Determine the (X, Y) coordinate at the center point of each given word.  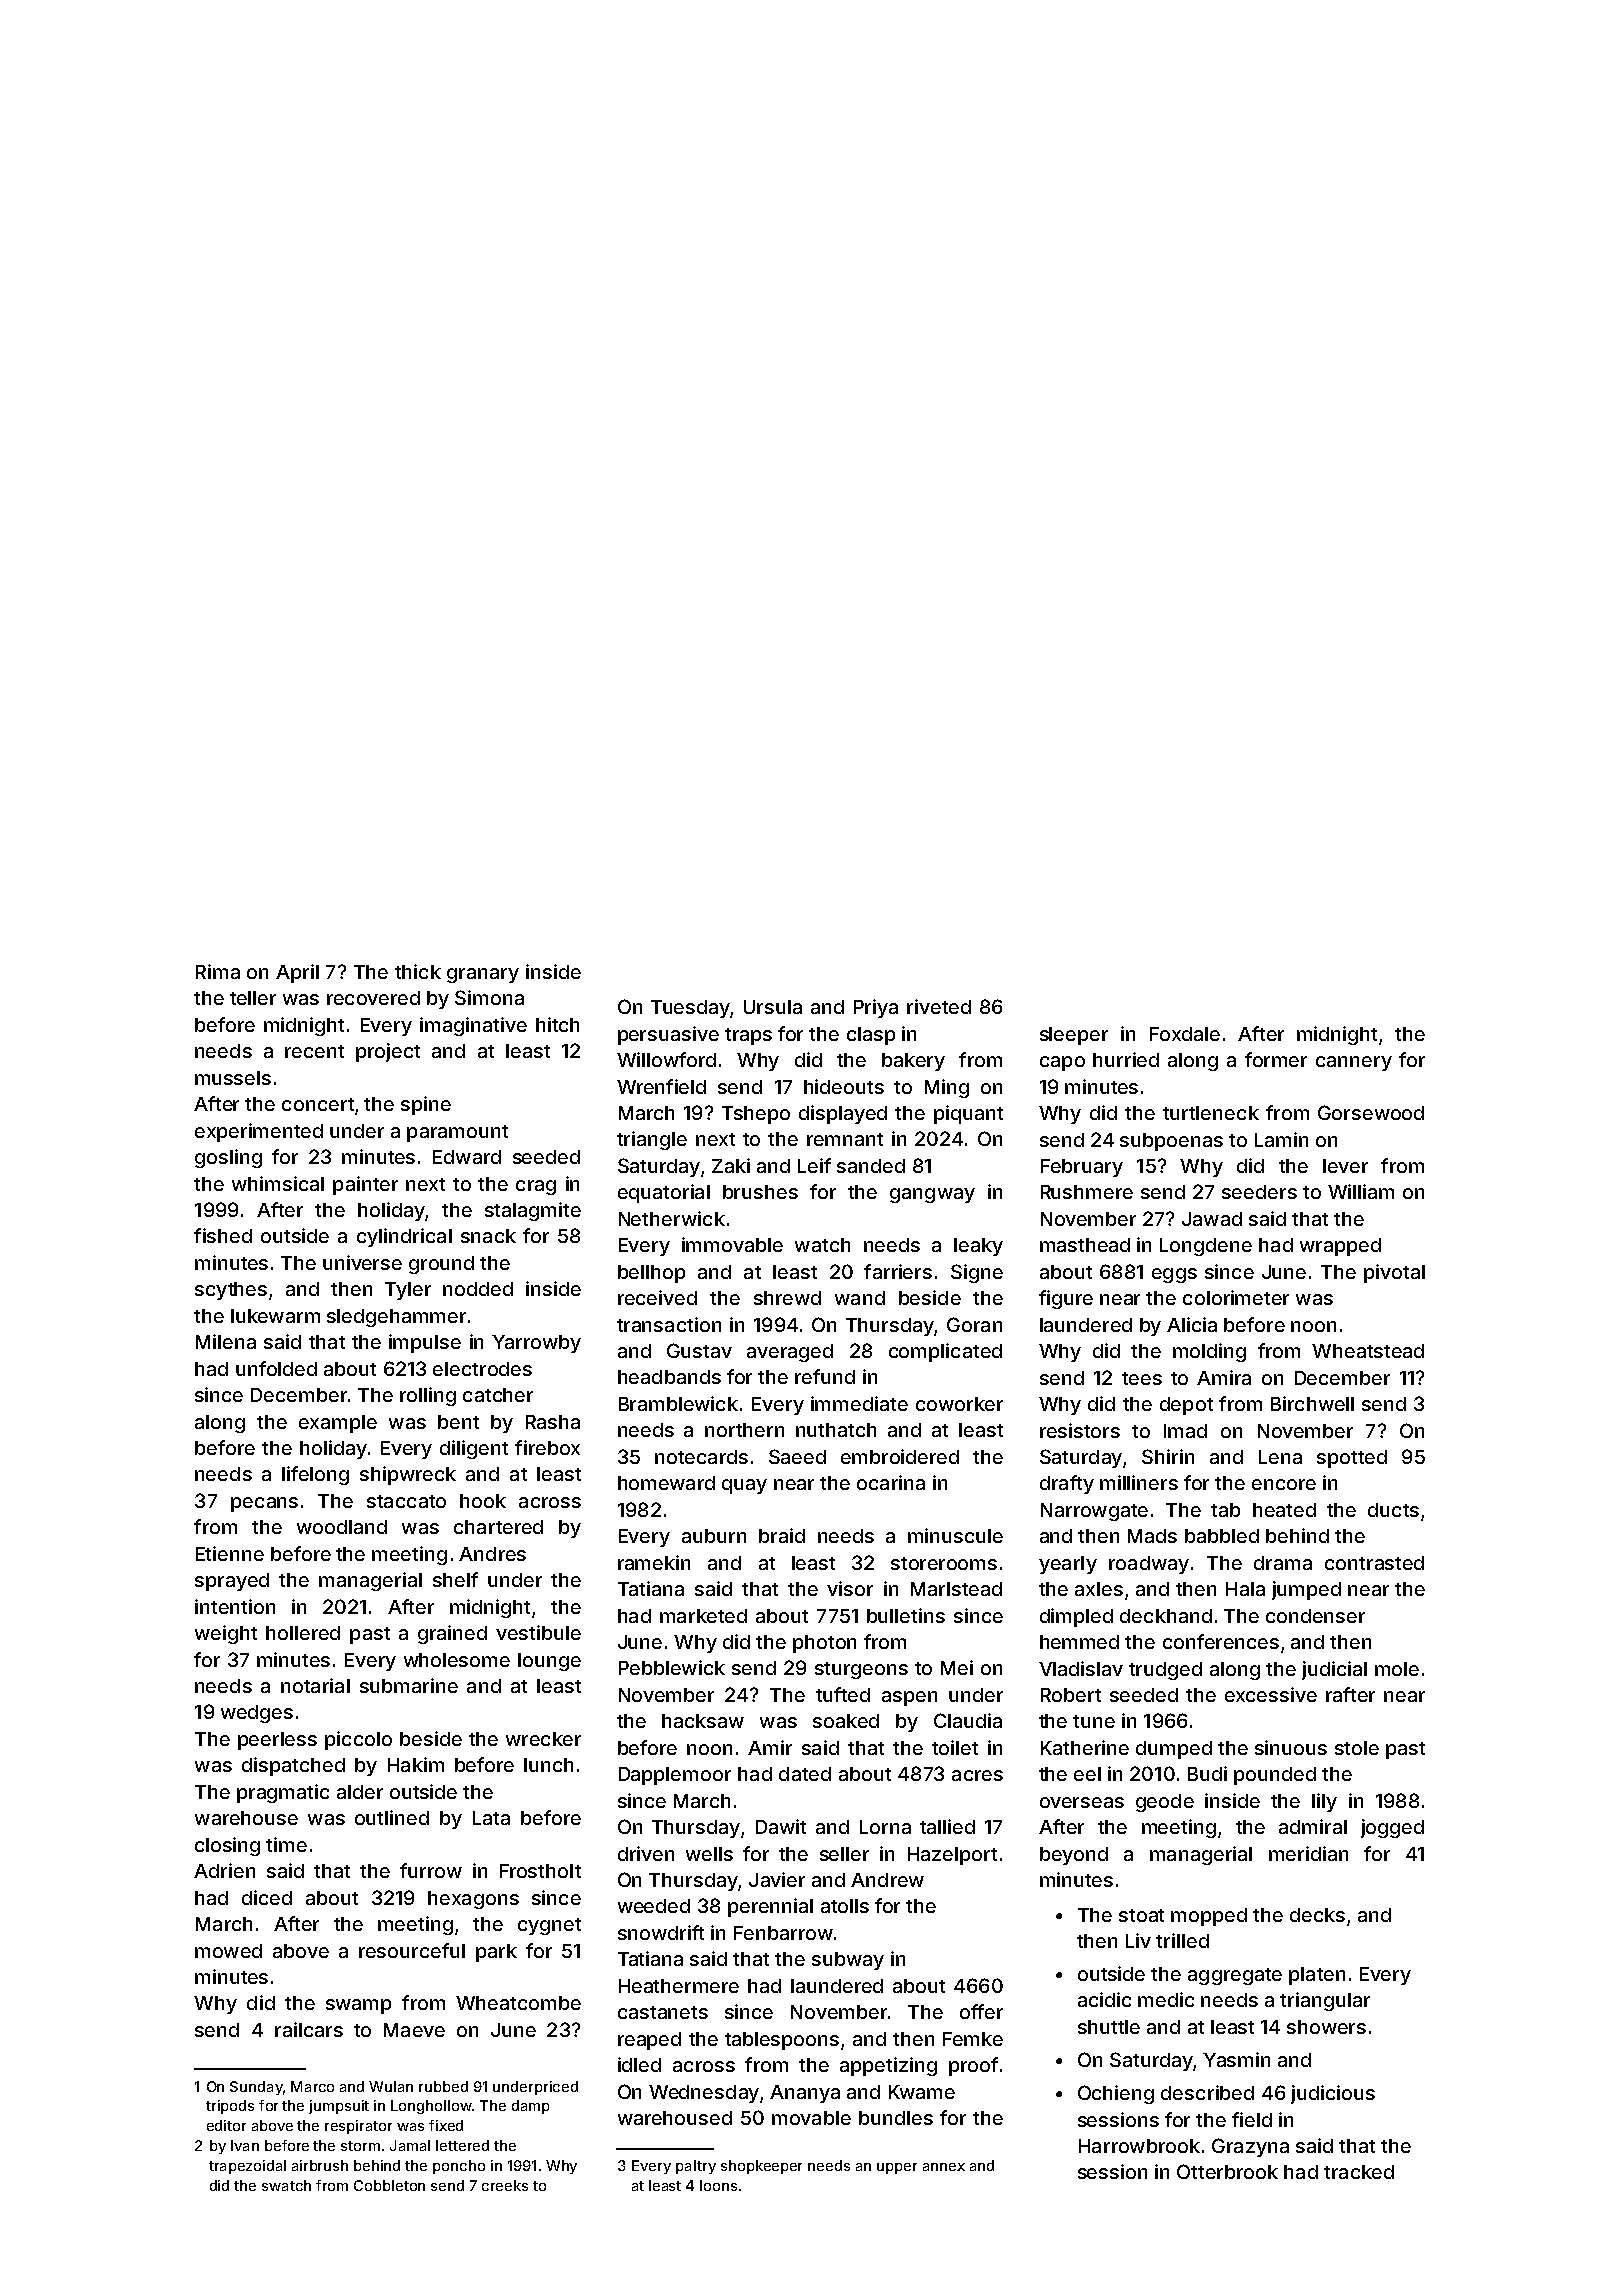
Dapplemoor (675, 1776)
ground (441, 1265)
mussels (233, 1078)
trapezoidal (247, 2167)
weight (226, 1634)
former (1276, 1059)
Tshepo (756, 1115)
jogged (1392, 1828)
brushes (760, 1192)
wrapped (1340, 1247)
